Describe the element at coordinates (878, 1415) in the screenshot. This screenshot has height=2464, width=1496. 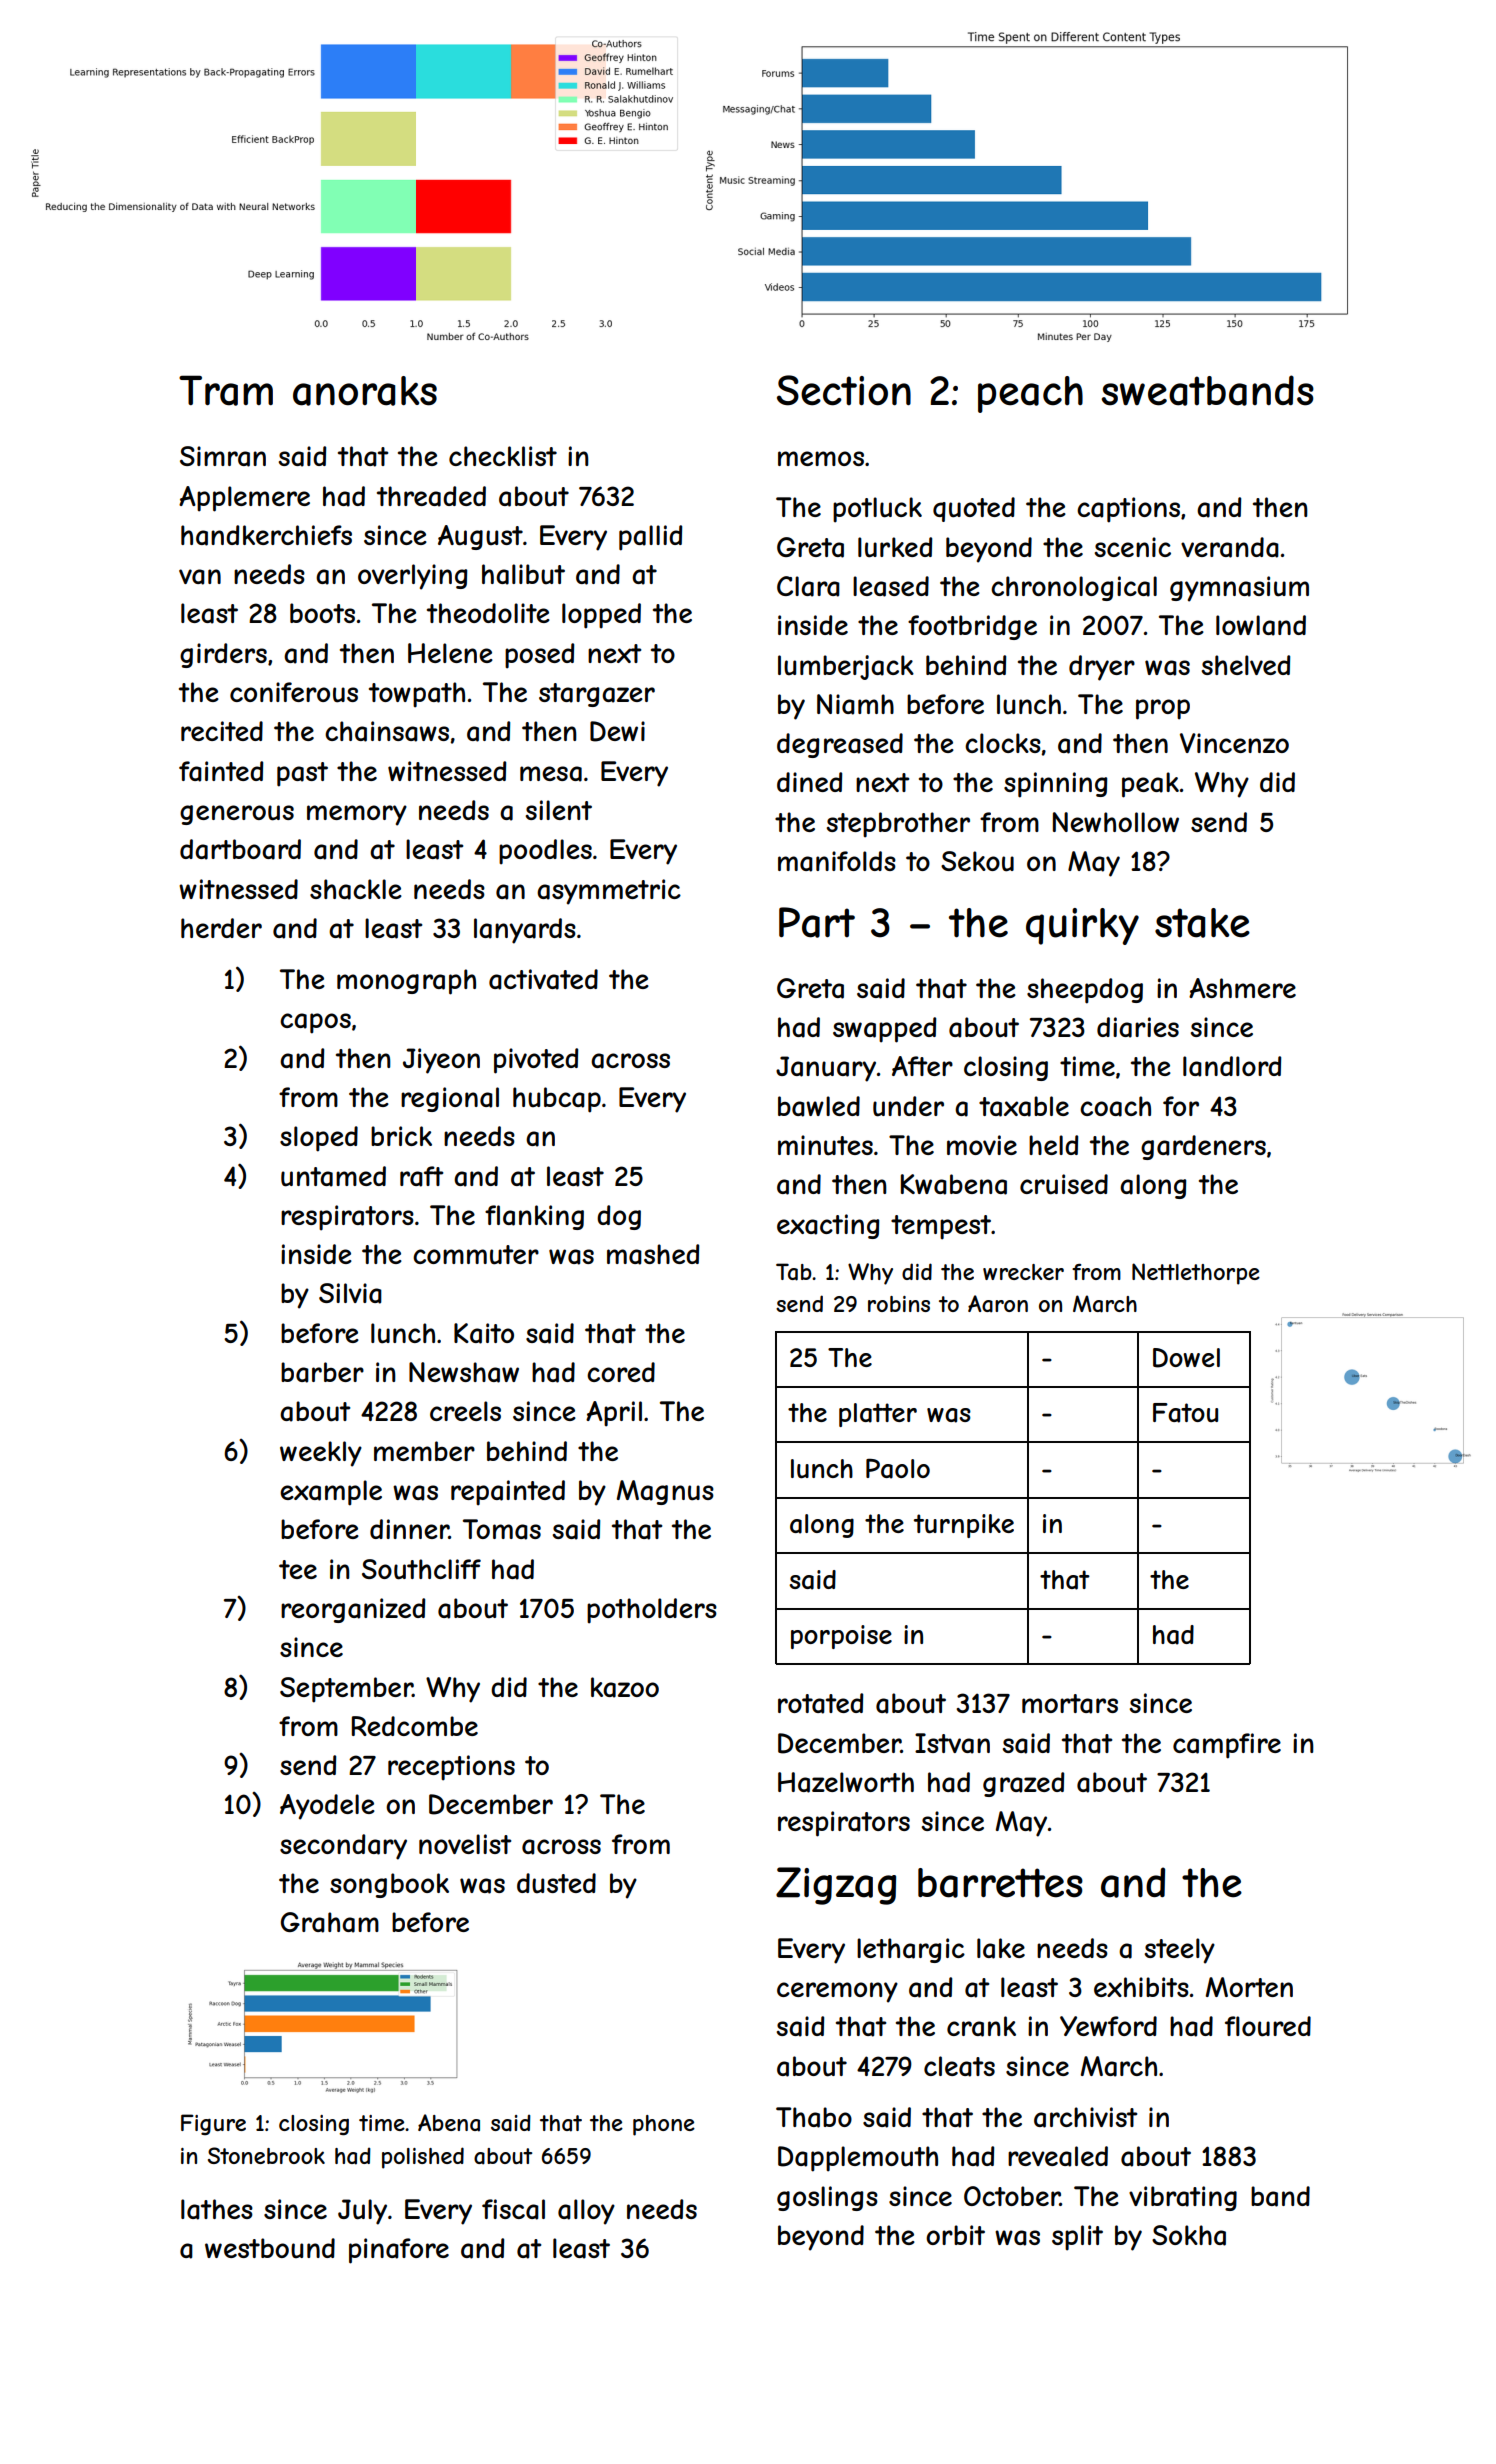
I see `platter` at that location.
